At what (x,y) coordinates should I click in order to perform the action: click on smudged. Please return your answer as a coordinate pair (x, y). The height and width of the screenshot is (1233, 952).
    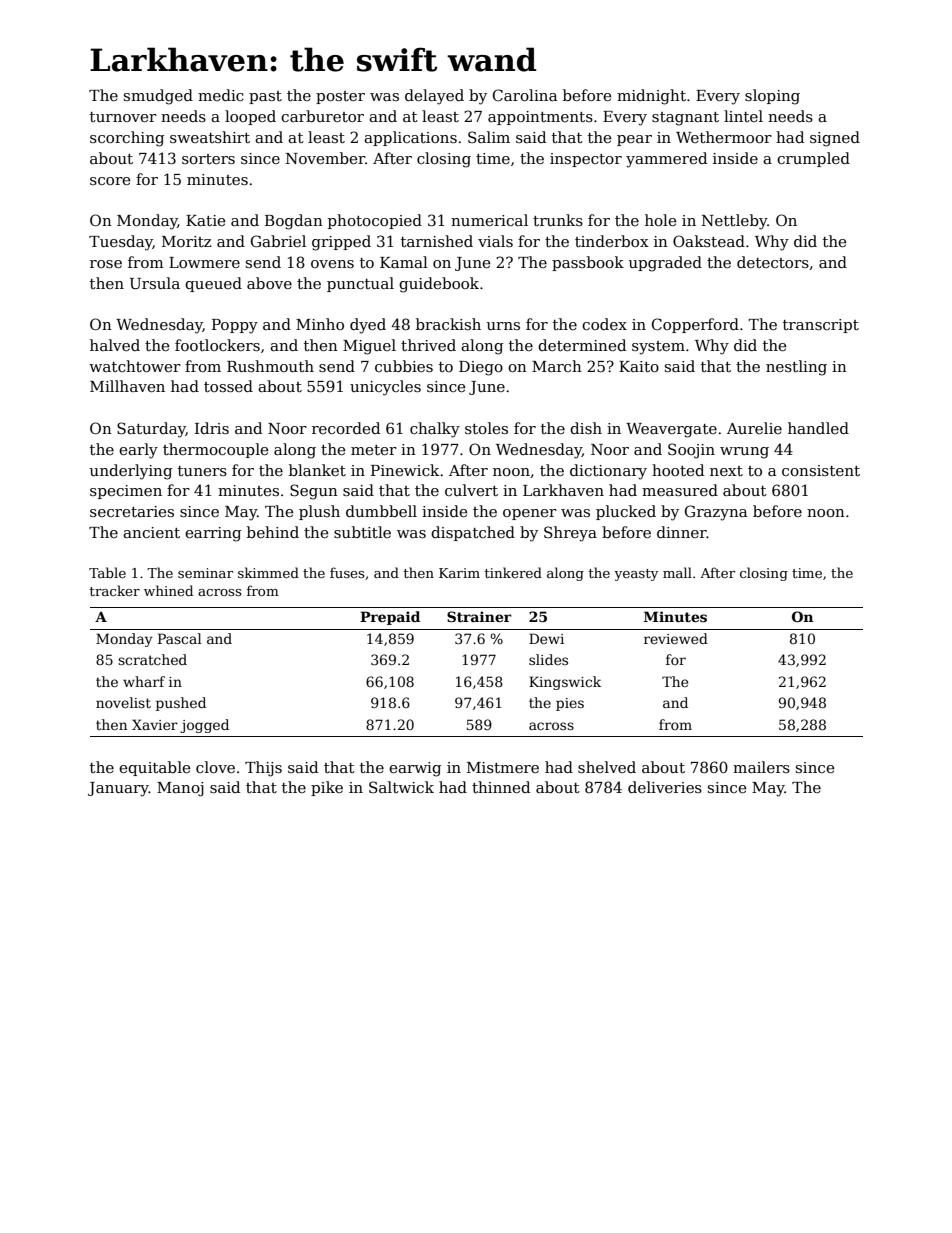
    Looking at the image, I should click on (158, 97).
